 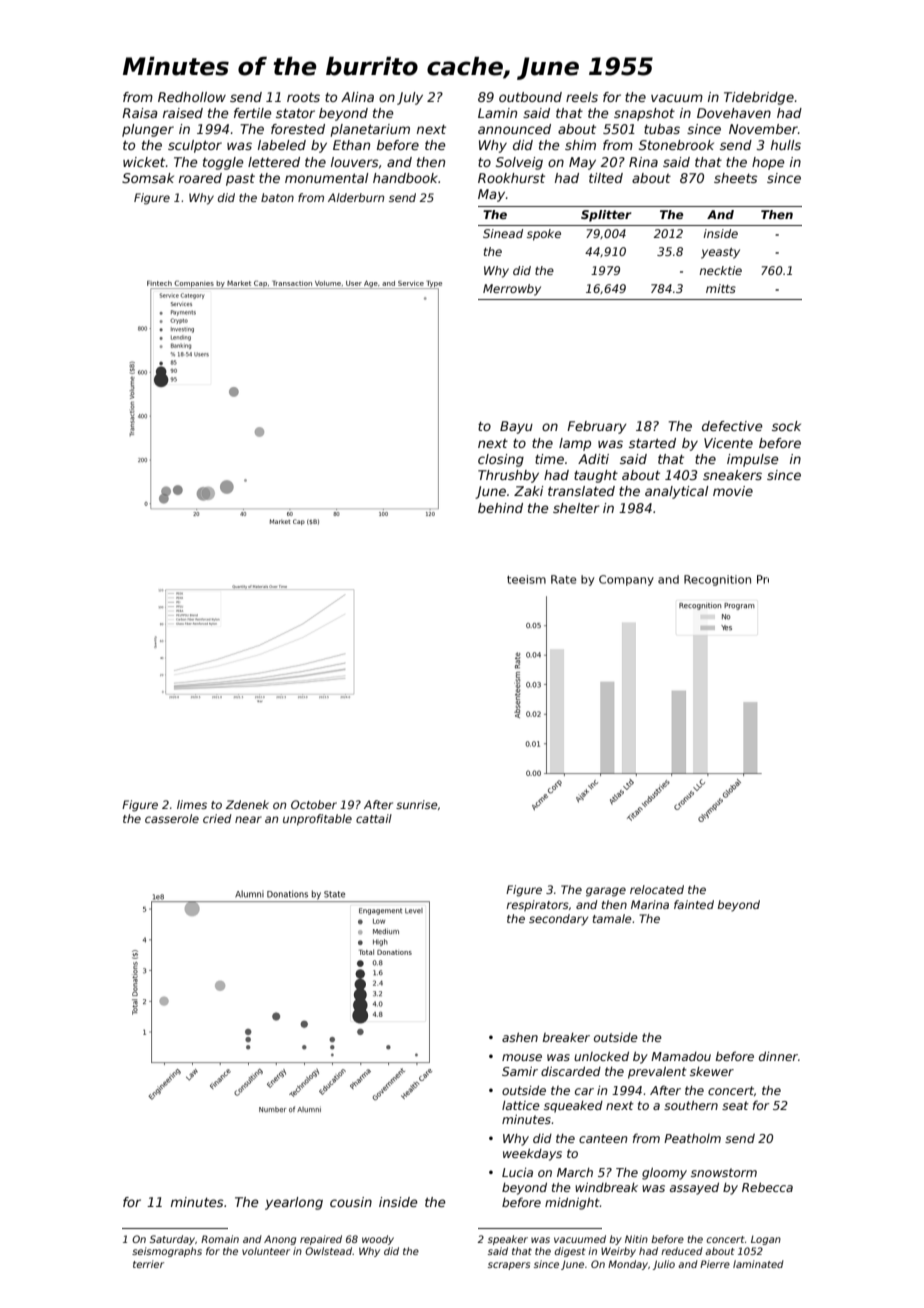 I want to click on Alderburn, so click(x=356, y=197).
